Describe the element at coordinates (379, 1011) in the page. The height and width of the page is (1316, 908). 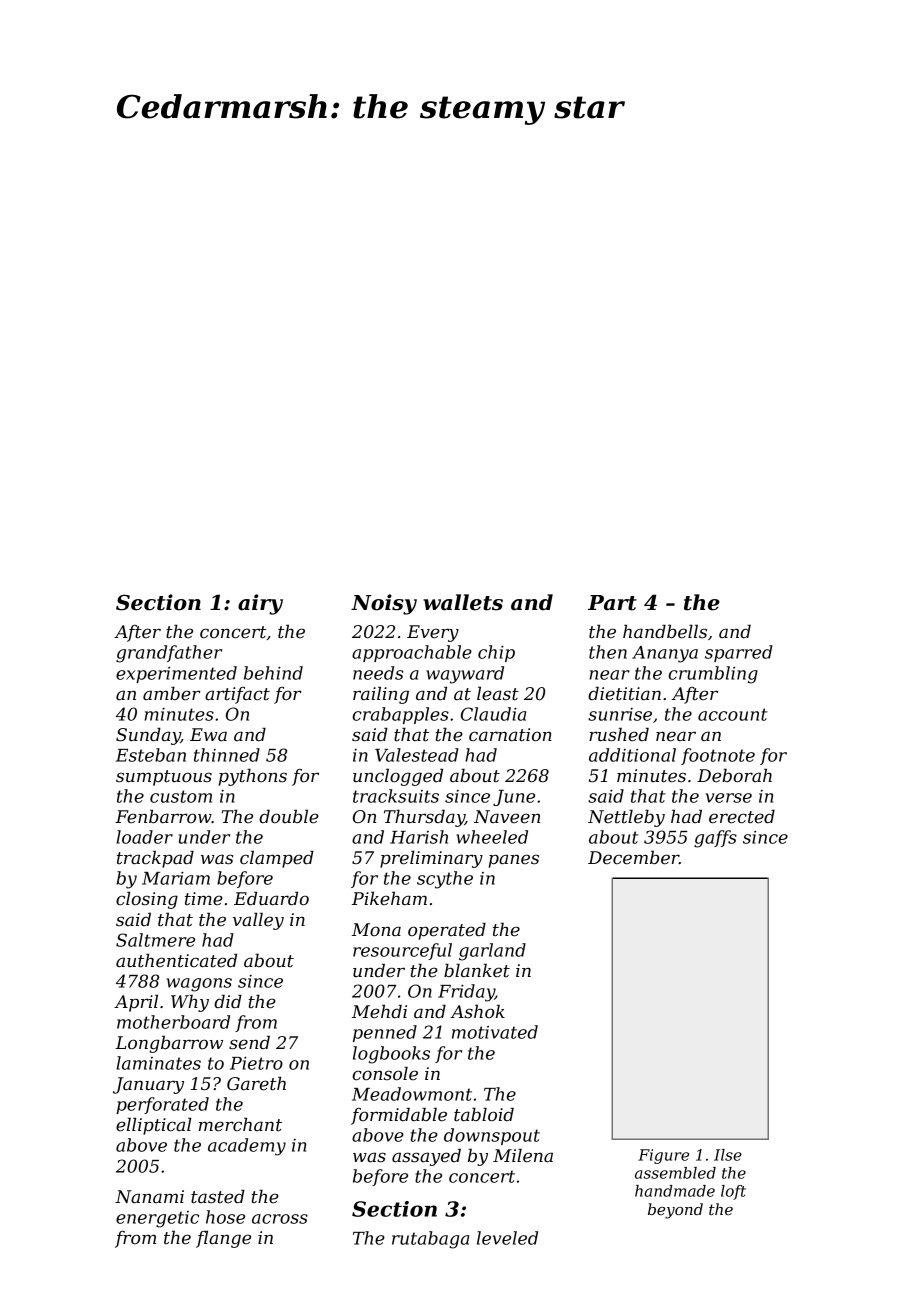
I see `Mehdi` at that location.
